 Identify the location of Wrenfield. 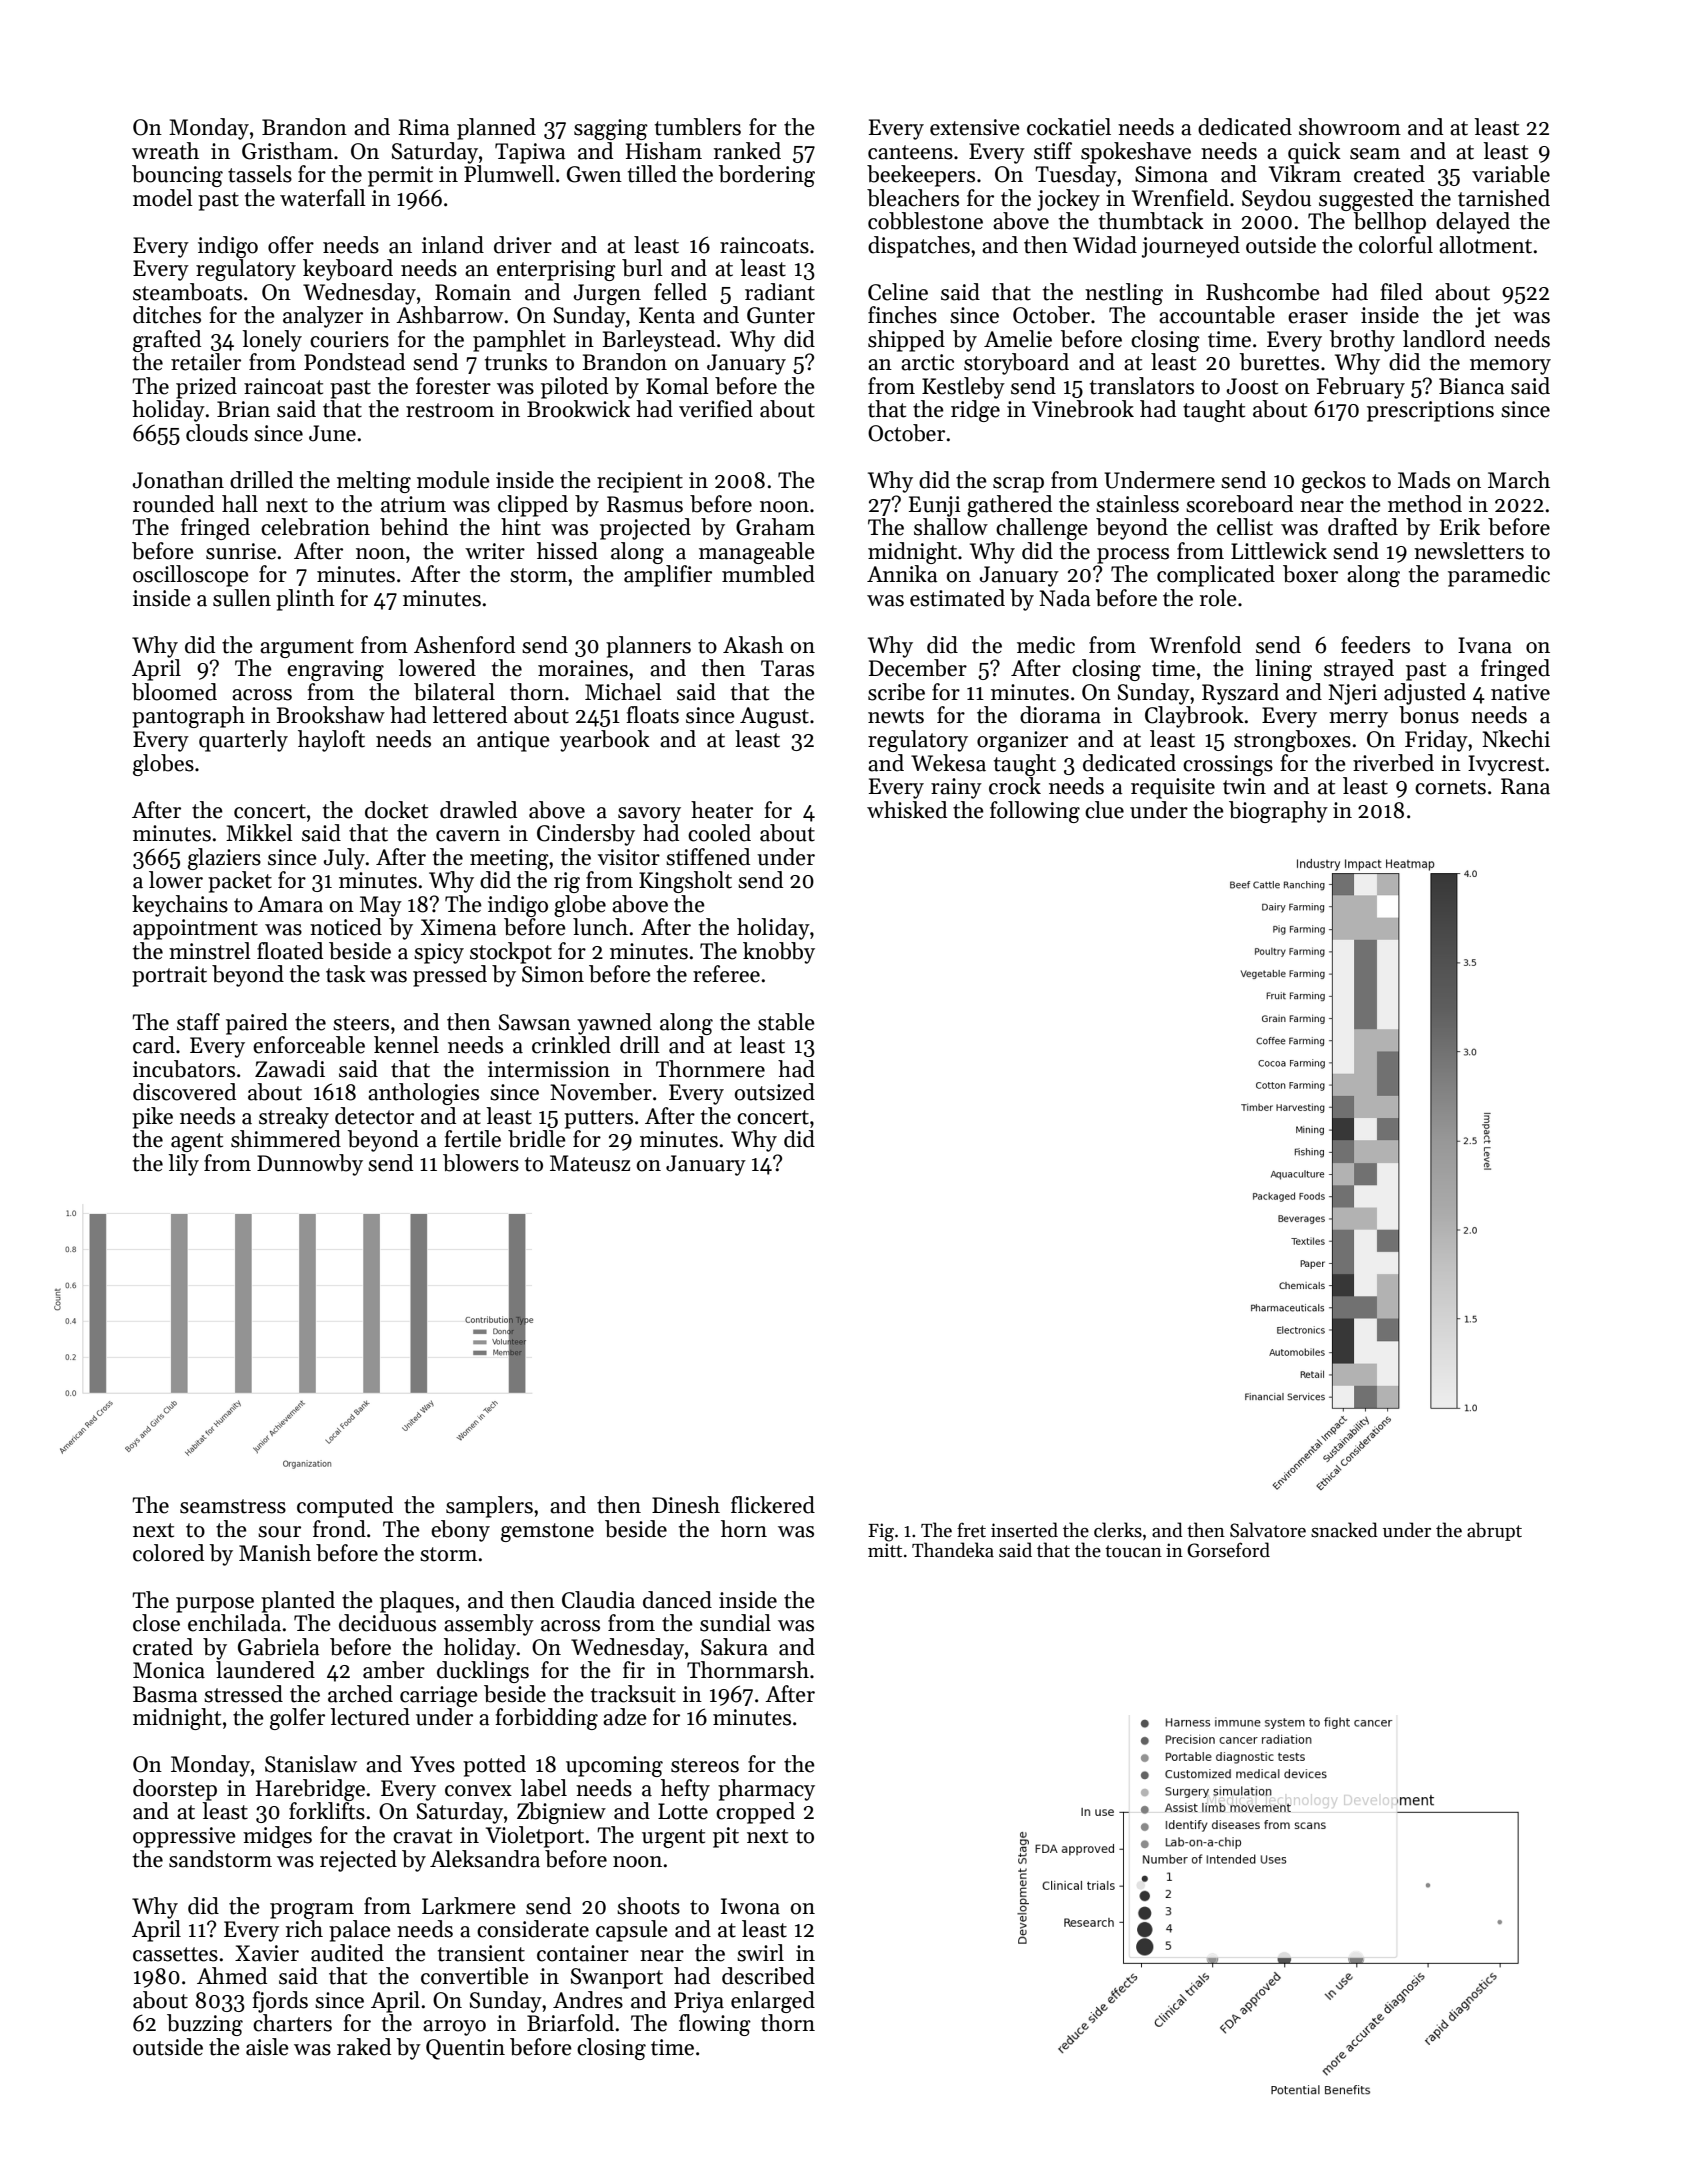
(1180, 198).
